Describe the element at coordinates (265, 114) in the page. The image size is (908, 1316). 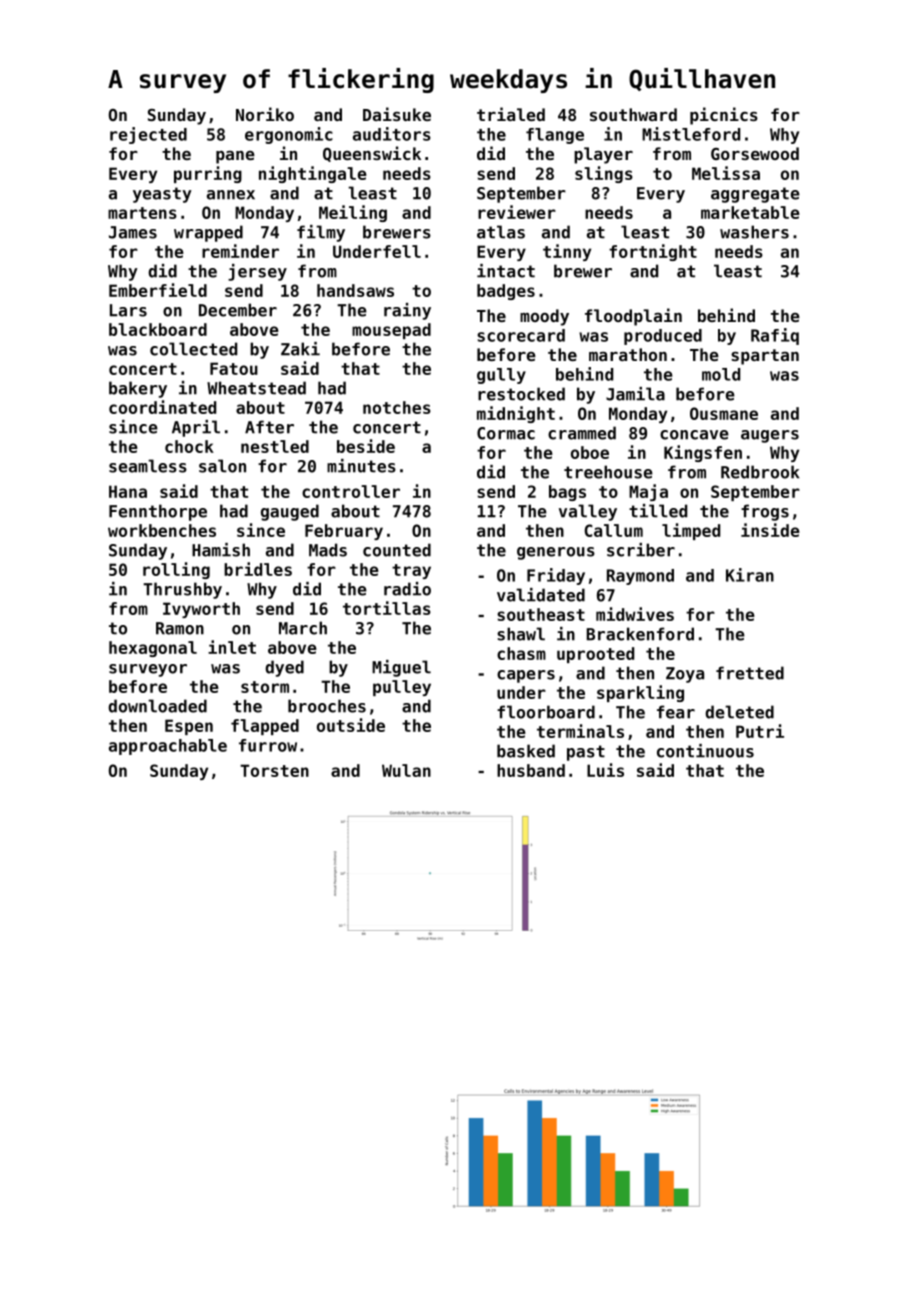
I see `Noriko` at that location.
